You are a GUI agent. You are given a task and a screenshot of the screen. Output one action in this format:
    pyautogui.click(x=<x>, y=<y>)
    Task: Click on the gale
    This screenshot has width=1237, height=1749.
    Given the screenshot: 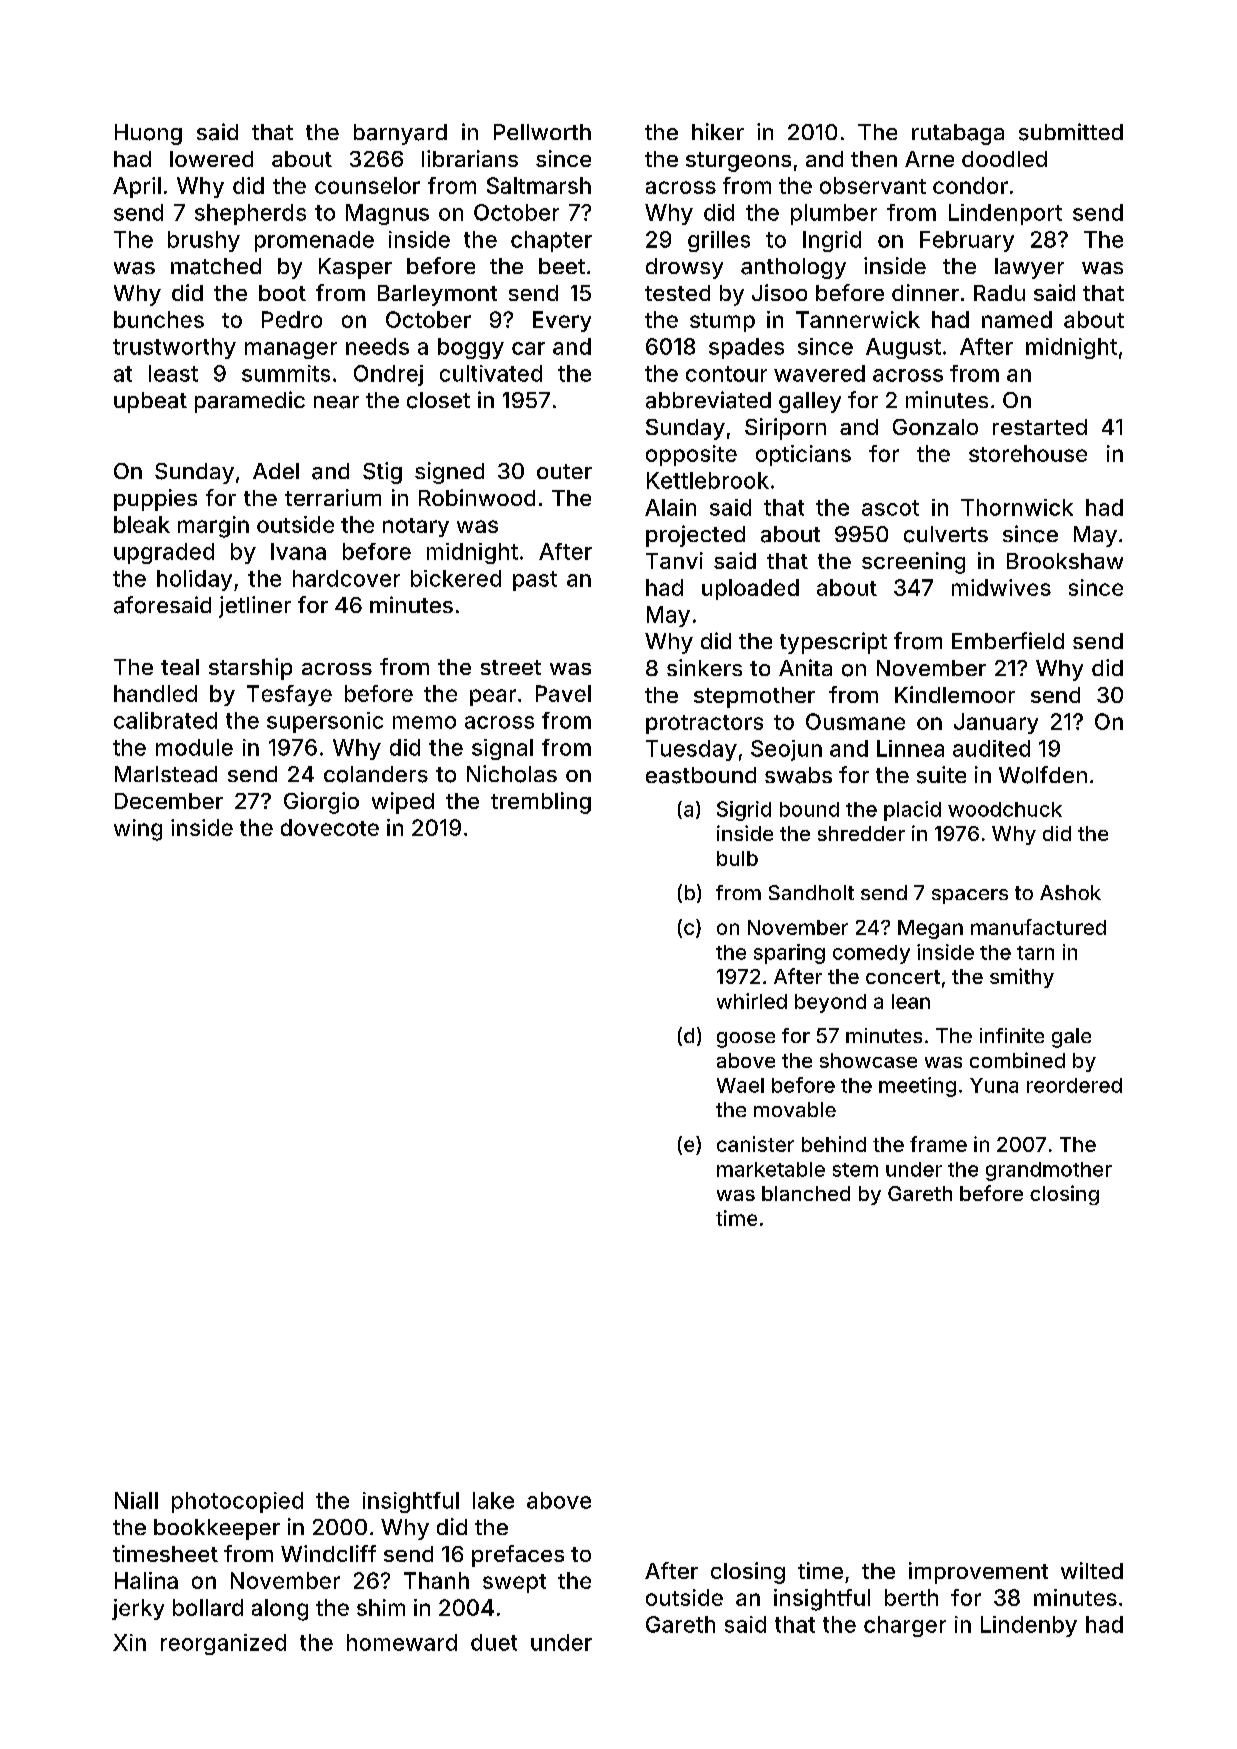 What is the action you would take?
    pyautogui.click(x=1071, y=1038)
